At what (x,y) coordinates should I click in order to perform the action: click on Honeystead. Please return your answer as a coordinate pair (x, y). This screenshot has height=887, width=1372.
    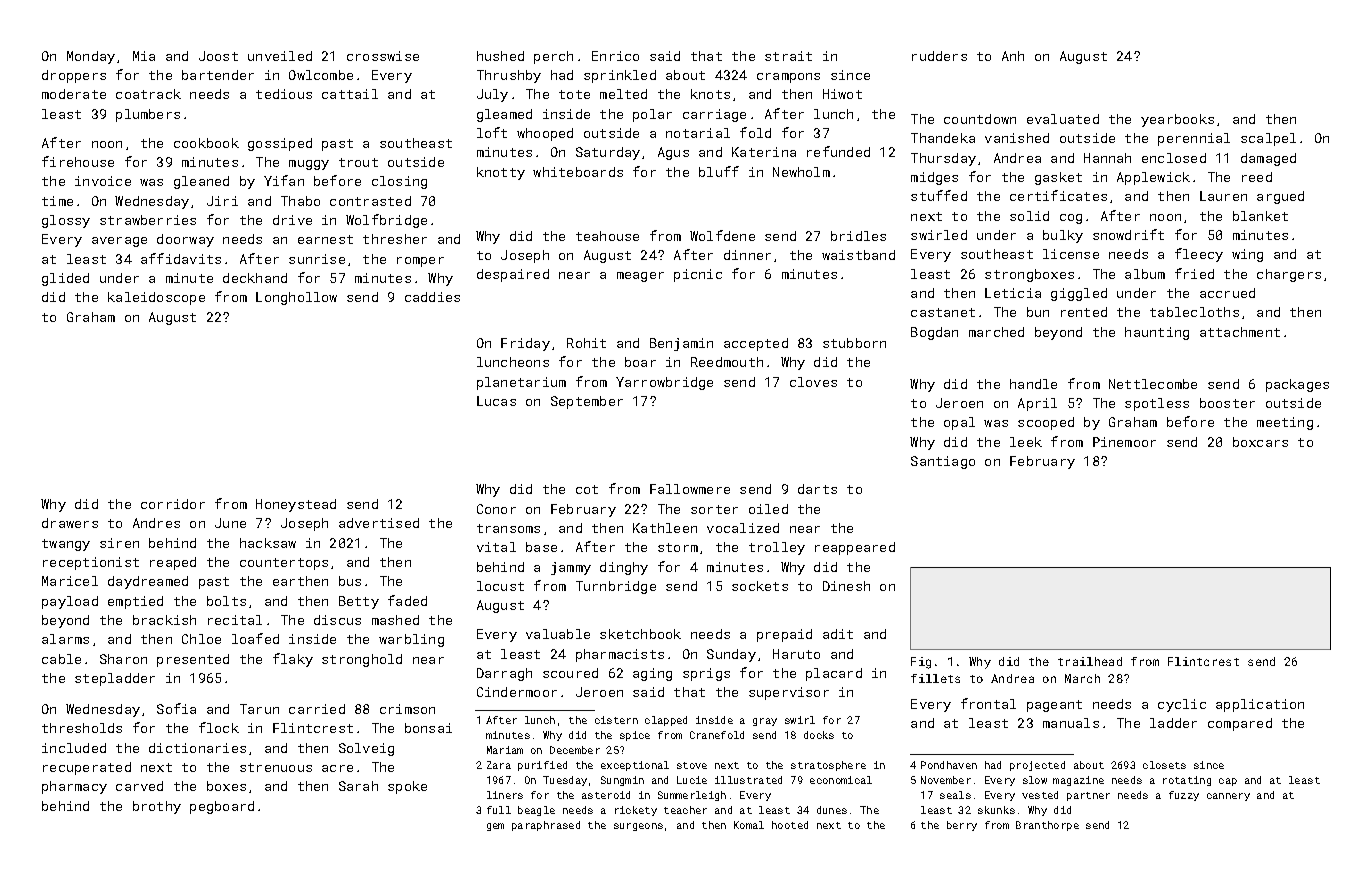
    Looking at the image, I should click on (296, 505).
